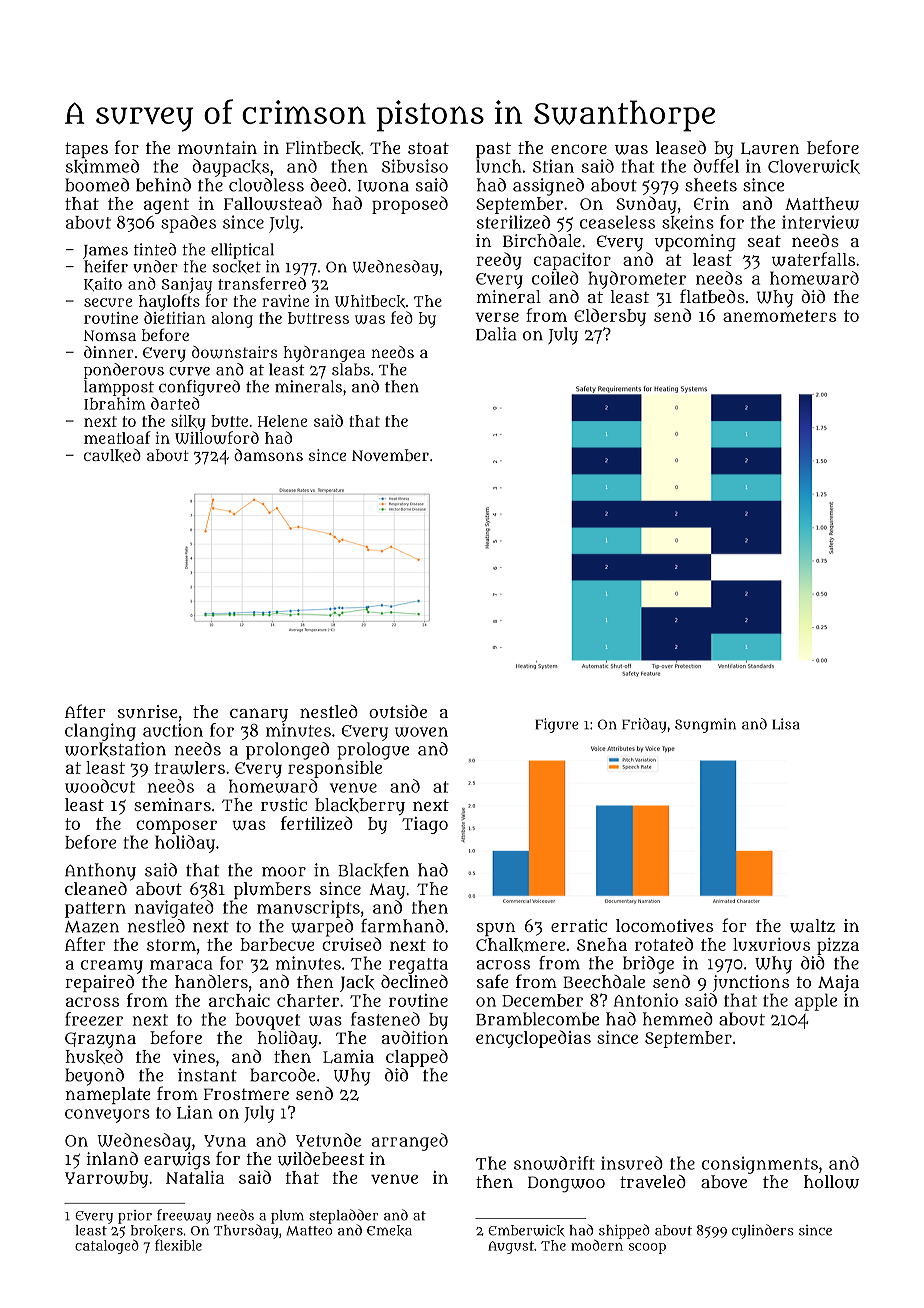  What do you see at coordinates (705, 725) in the image?
I see `Sungmin` at bounding box center [705, 725].
